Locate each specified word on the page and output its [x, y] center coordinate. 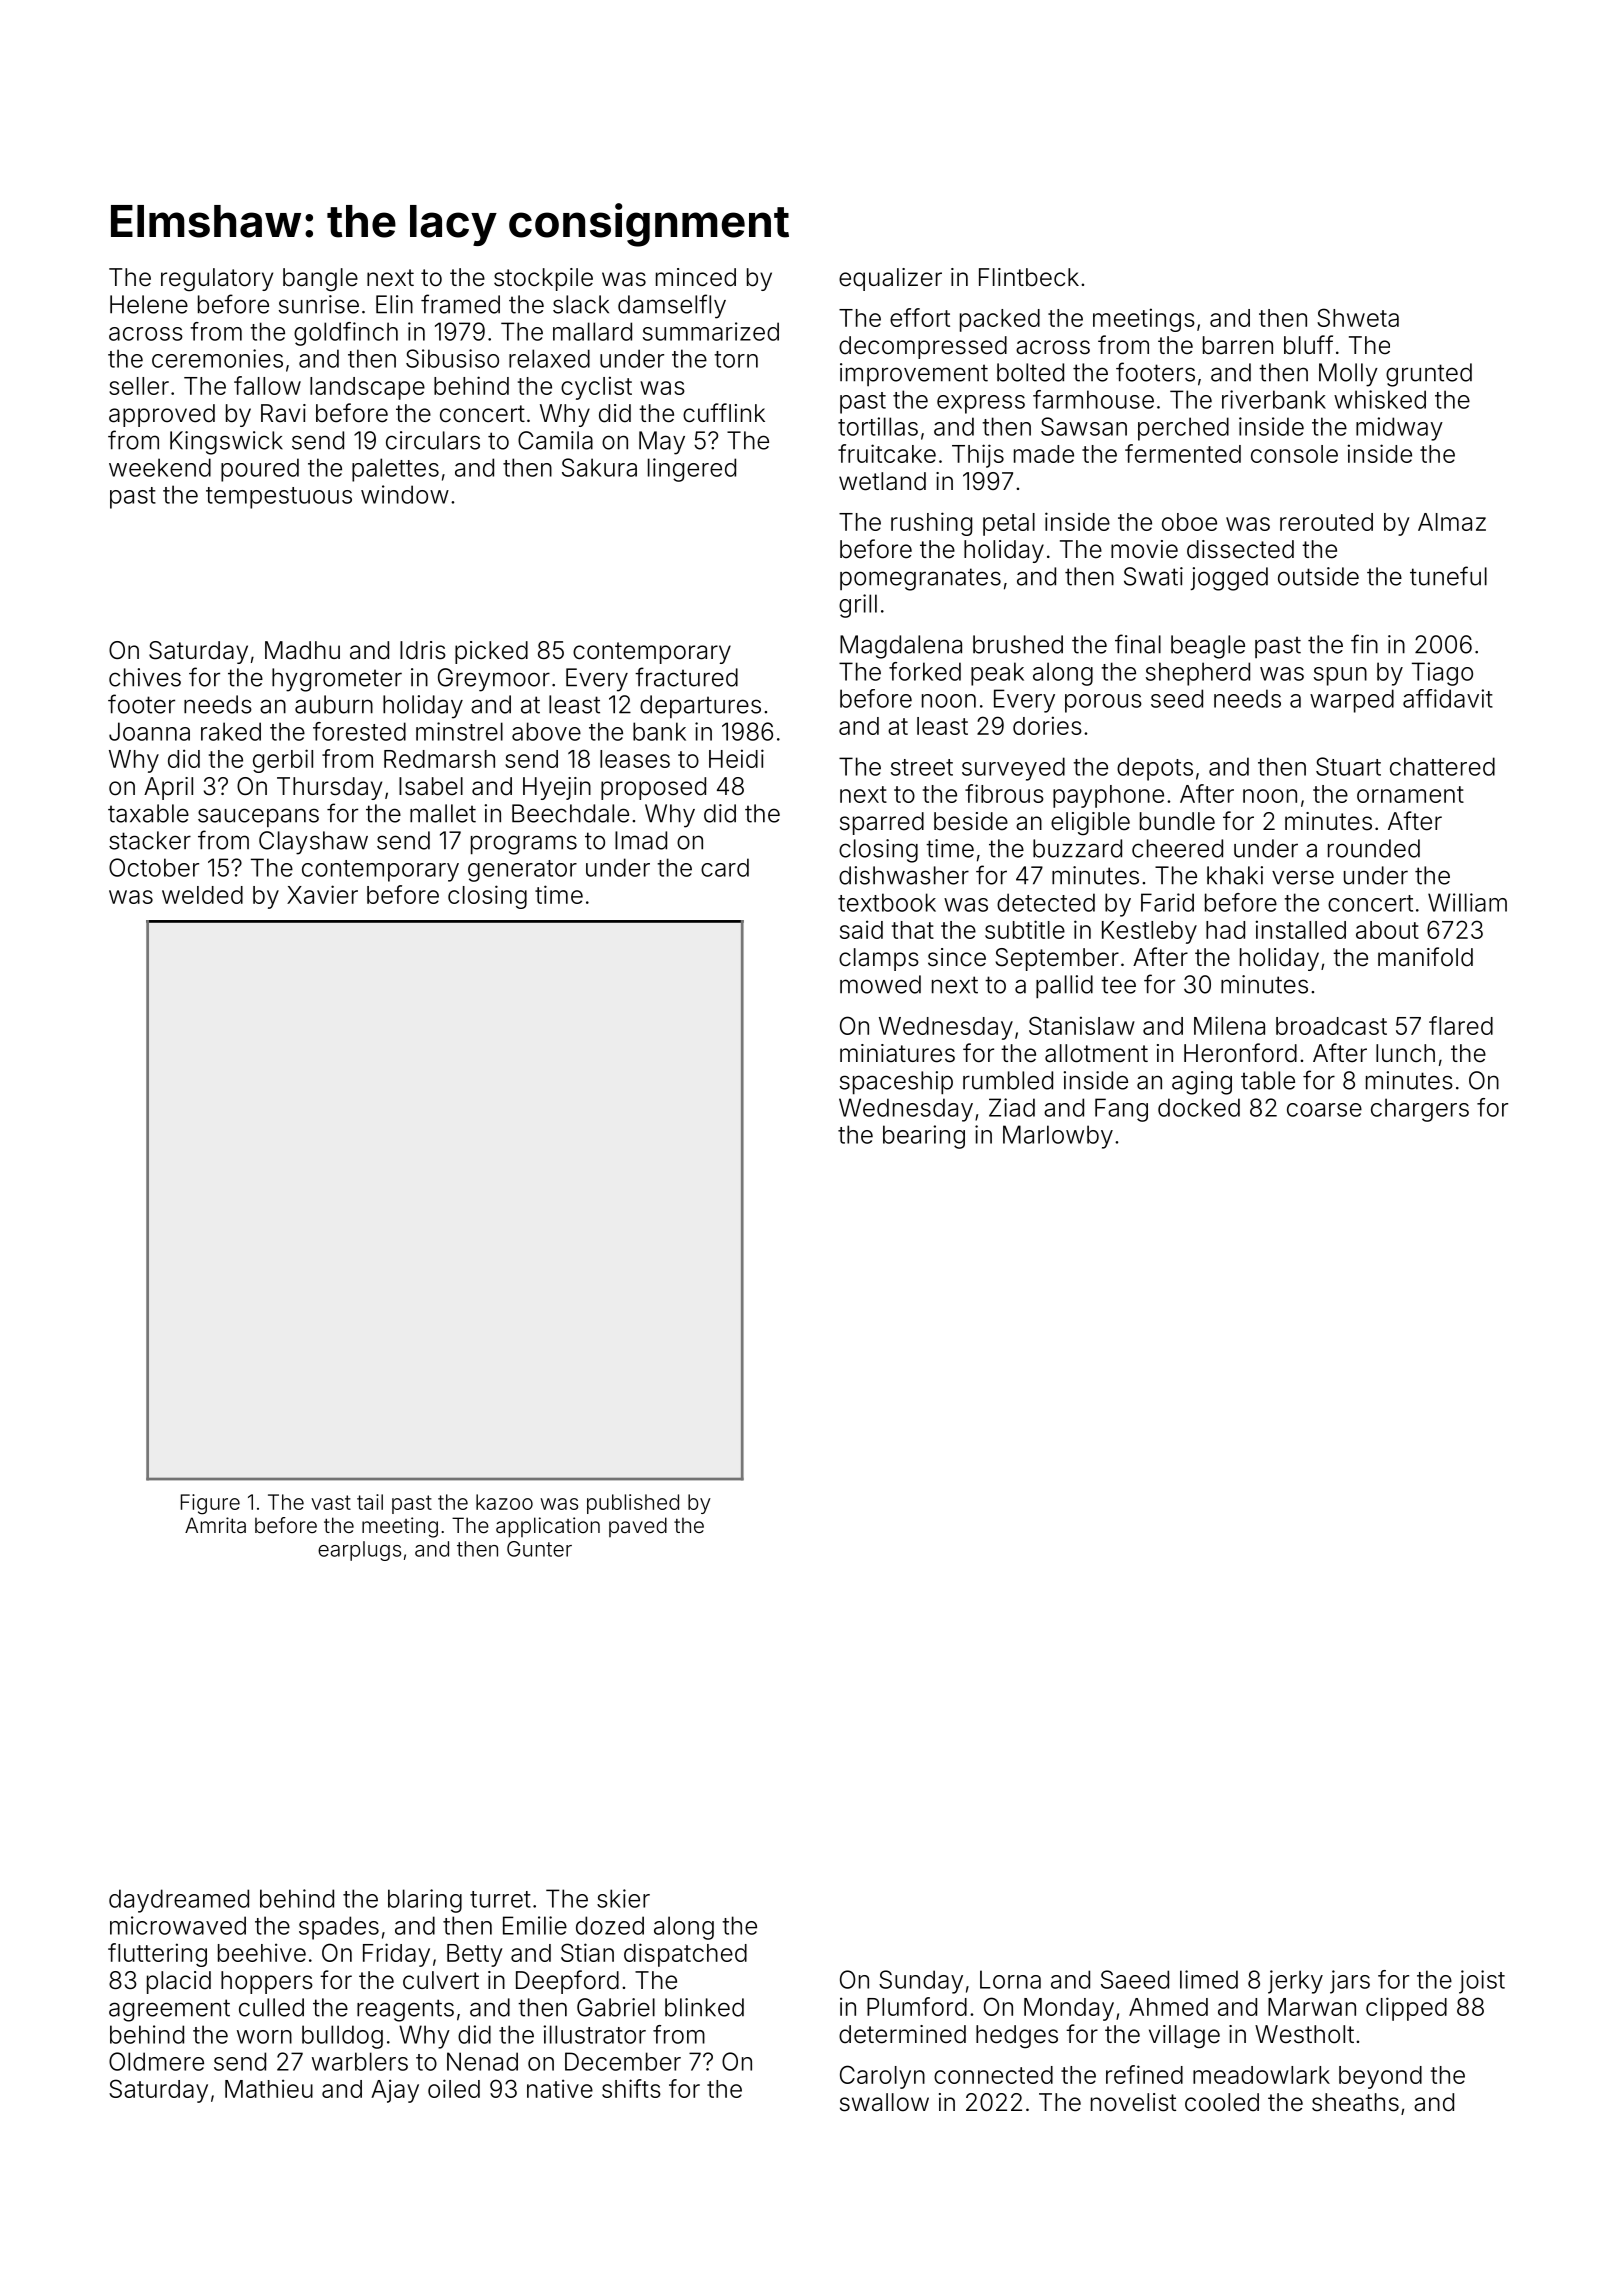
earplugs [359, 1551]
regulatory [217, 280]
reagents [405, 2010]
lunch [1405, 1053]
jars [1350, 1982]
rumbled [1008, 1080]
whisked [1380, 399]
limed [1209, 1979]
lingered [692, 470]
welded [202, 895]
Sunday [921, 1982]
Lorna [1010, 1979]
